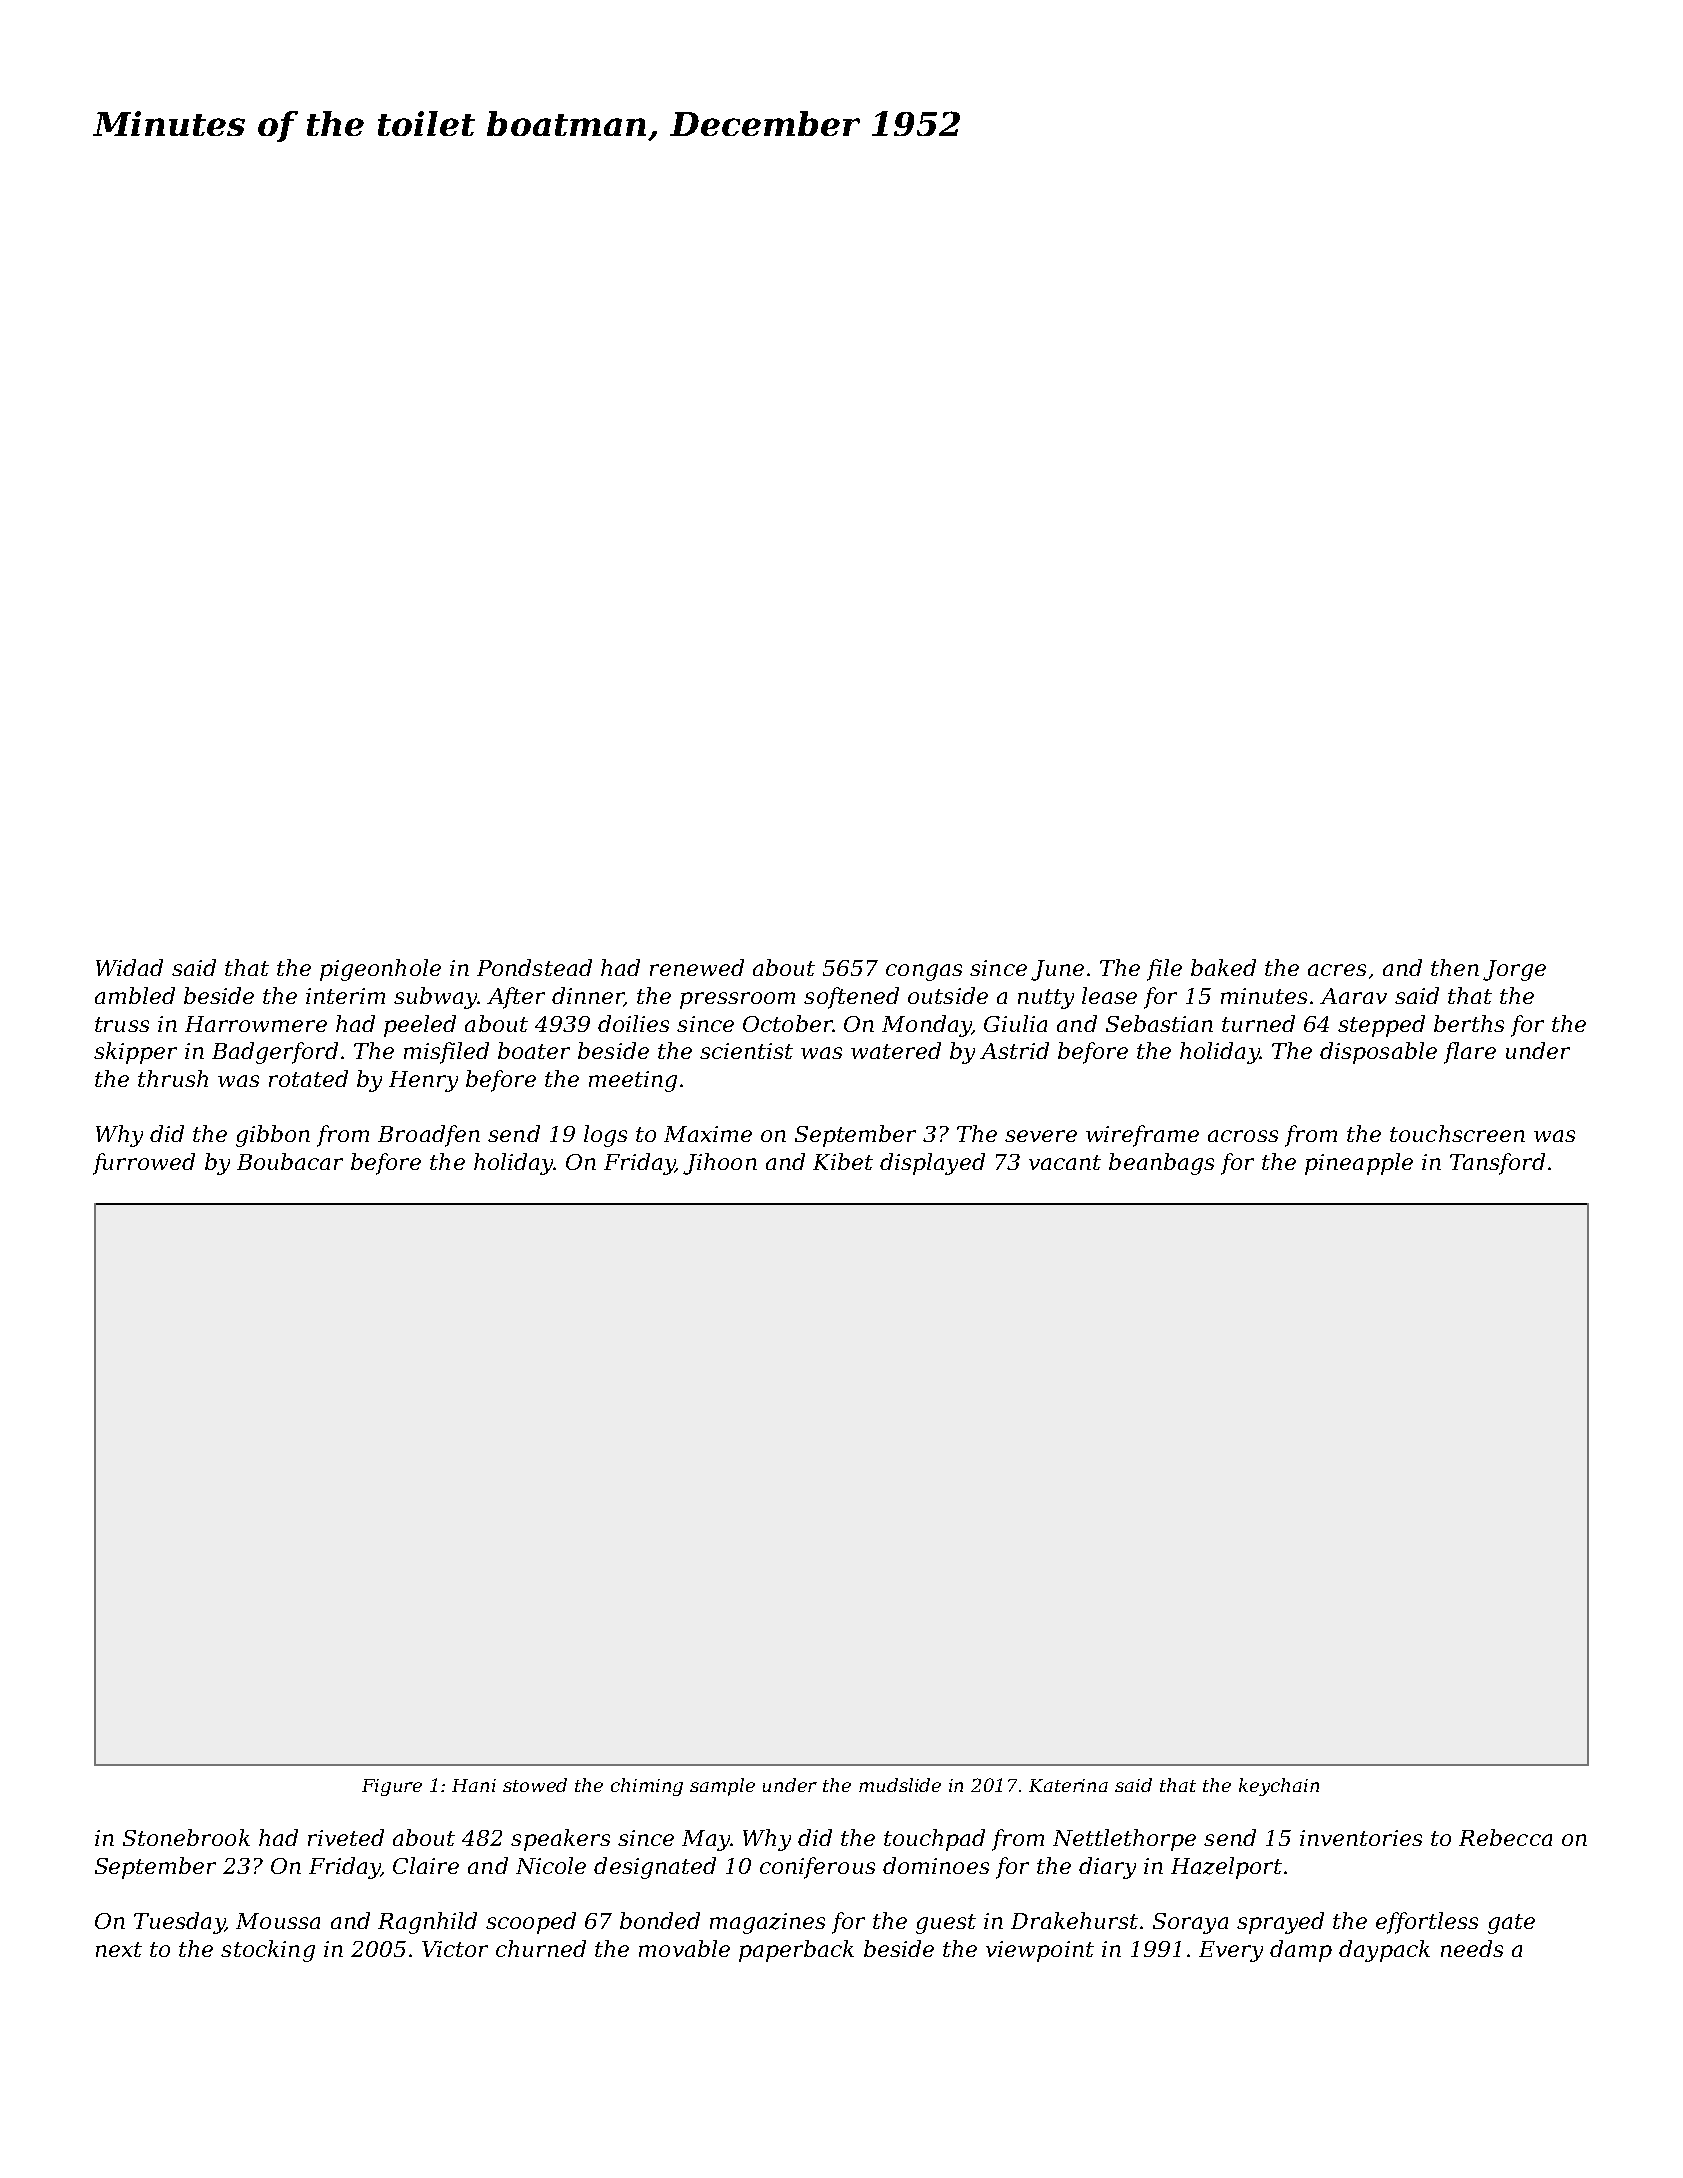 The height and width of the screenshot is (2178, 1683). Describe the element at coordinates (173, 1078) in the screenshot. I see `thrush` at that location.
